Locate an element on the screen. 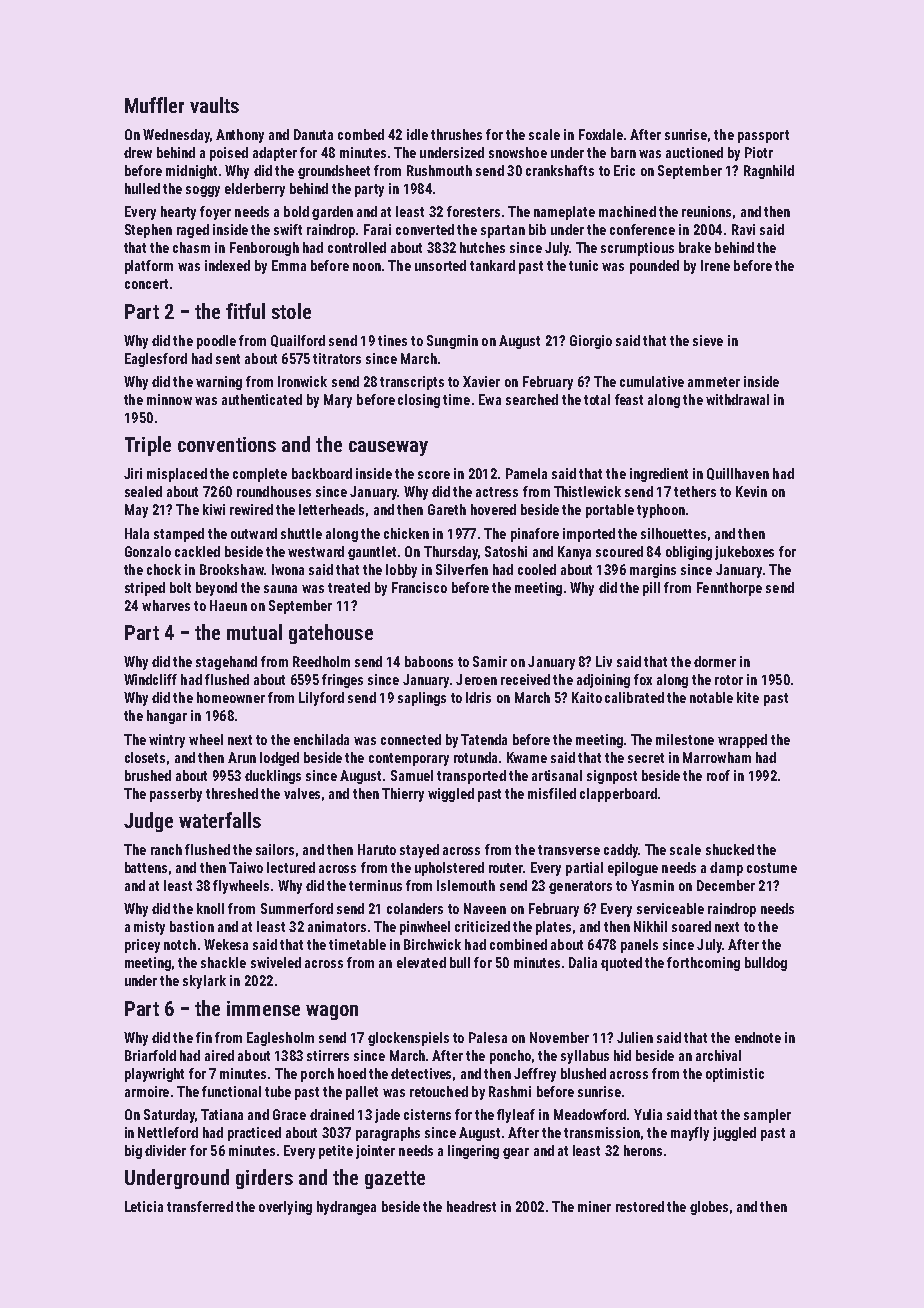  barn is located at coordinates (623, 152).
